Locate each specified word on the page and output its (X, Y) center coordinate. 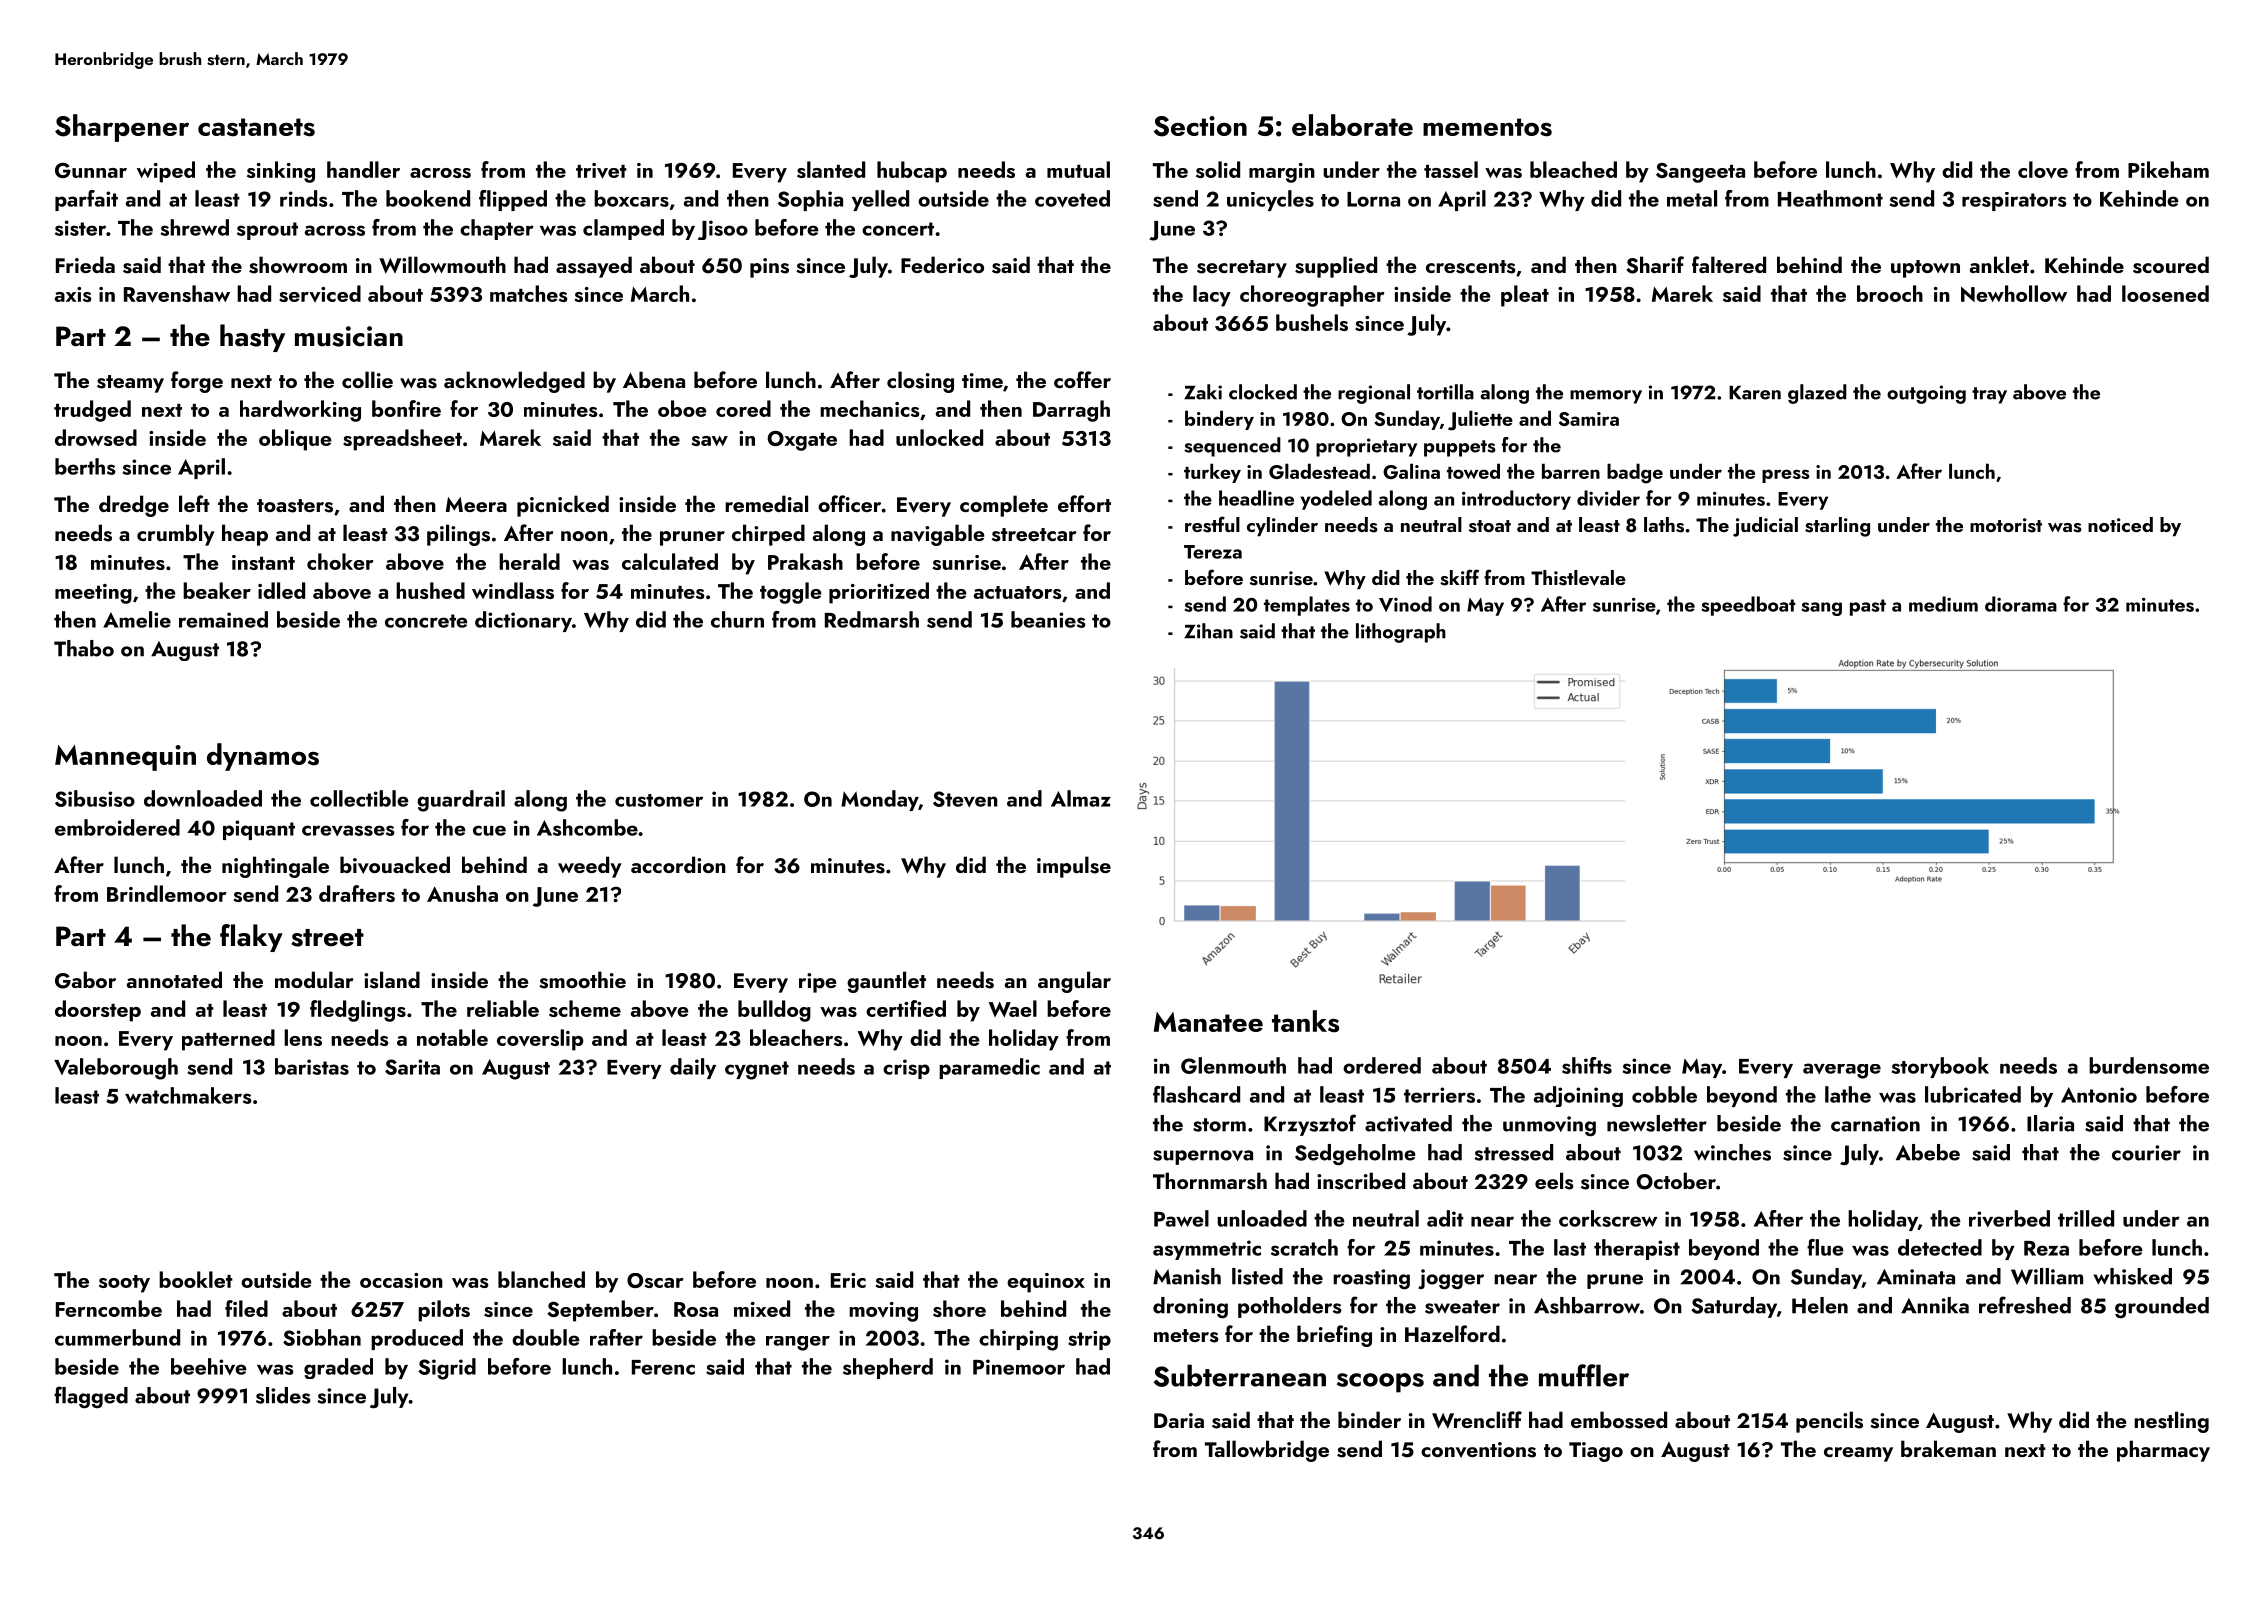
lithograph (1401, 633)
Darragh (1071, 411)
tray (1989, 395)
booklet (196, 1279)
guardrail (461, 801)
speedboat (1749, 606)
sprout (267, 231)
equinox (1046, 1283)
